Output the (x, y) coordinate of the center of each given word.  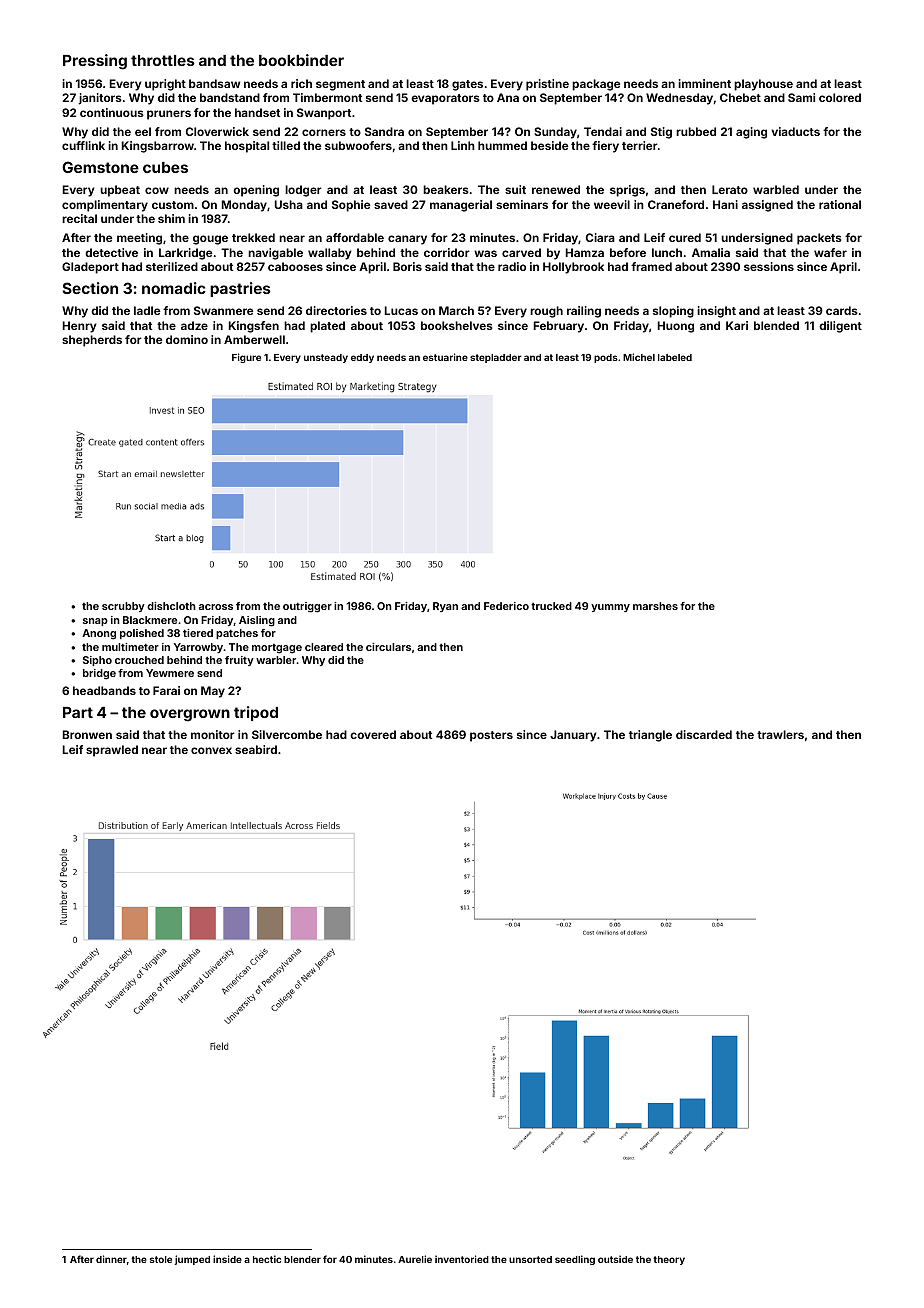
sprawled (112, 751)
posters (491, 736)
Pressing (95, 62)
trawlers (780, 734)
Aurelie (415, 1259)
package (596, 85)
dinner (111, 1259)
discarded (704, 734)
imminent (704, 83)
